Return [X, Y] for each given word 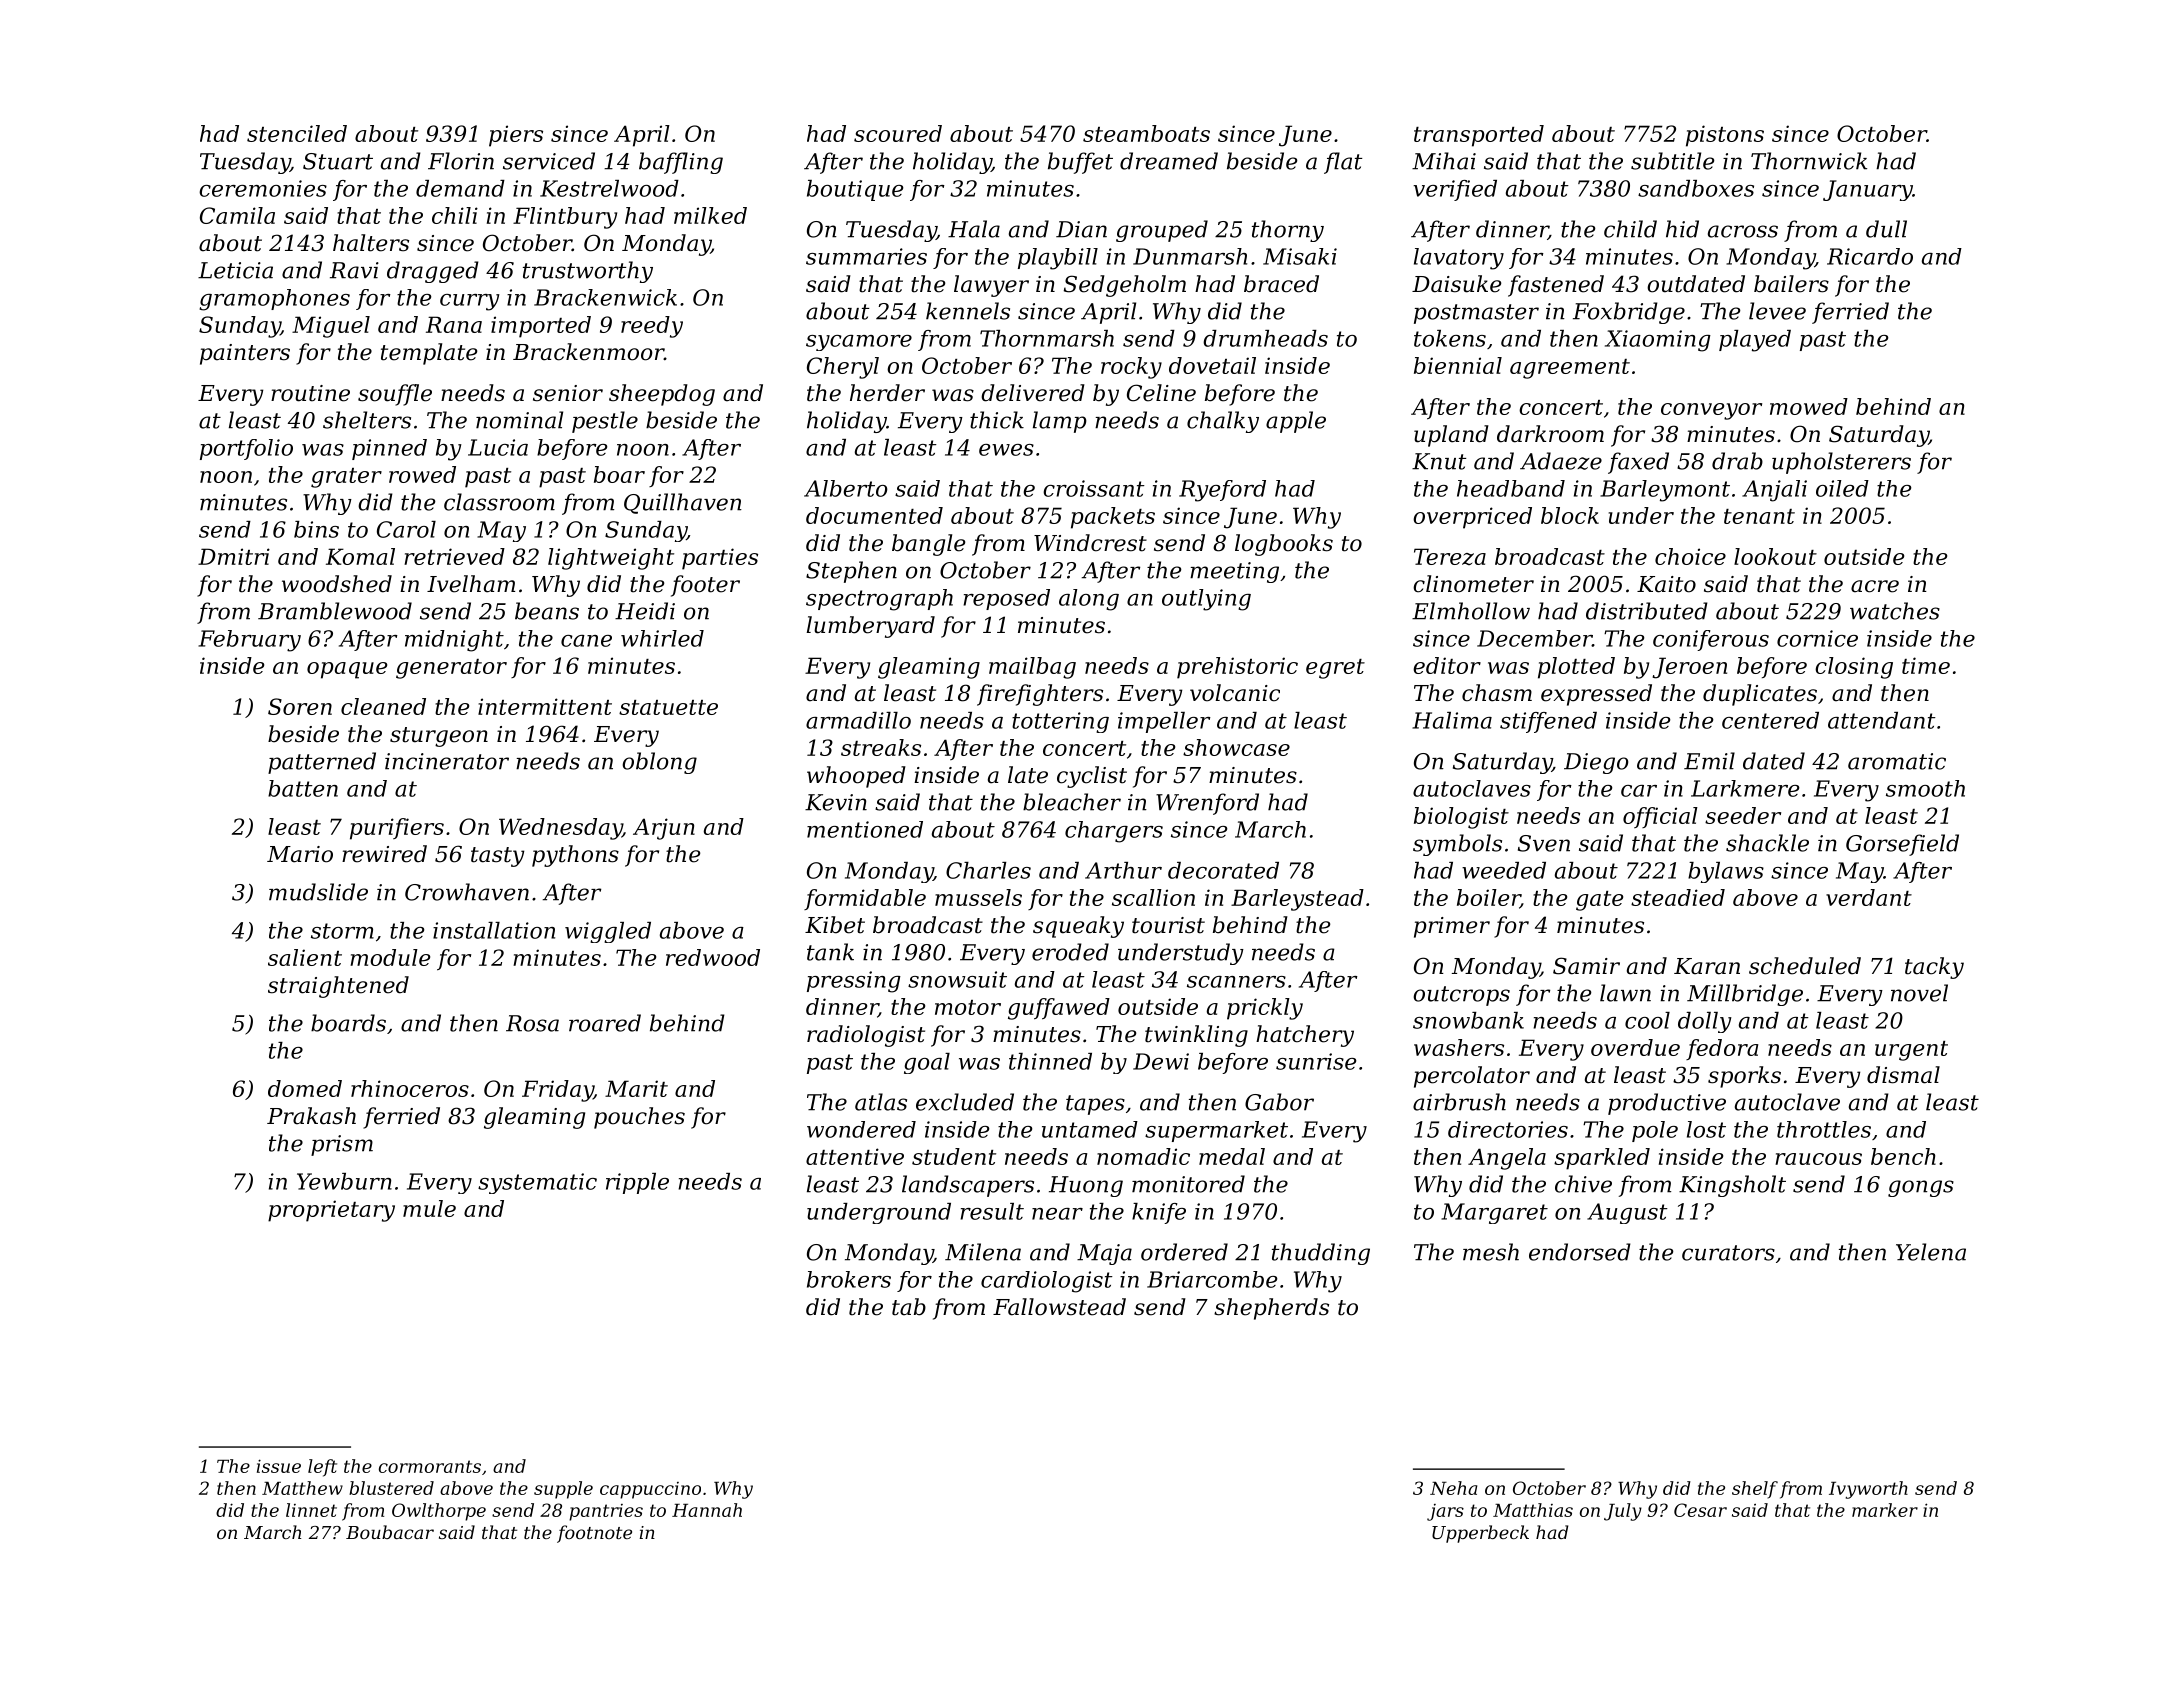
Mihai [1444, 161]
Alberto [846, 488]
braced [1281, 284]
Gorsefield [1902, 845]
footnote [594, 1534]
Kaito [1666, 584]
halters [371, 243]
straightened [338, 987]
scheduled [1805, 966]
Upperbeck [1480, 1534]
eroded [1070, 952]
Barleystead [1297, 900]
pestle [605, 422]
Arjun [664, 829]
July [1623, 1512]
